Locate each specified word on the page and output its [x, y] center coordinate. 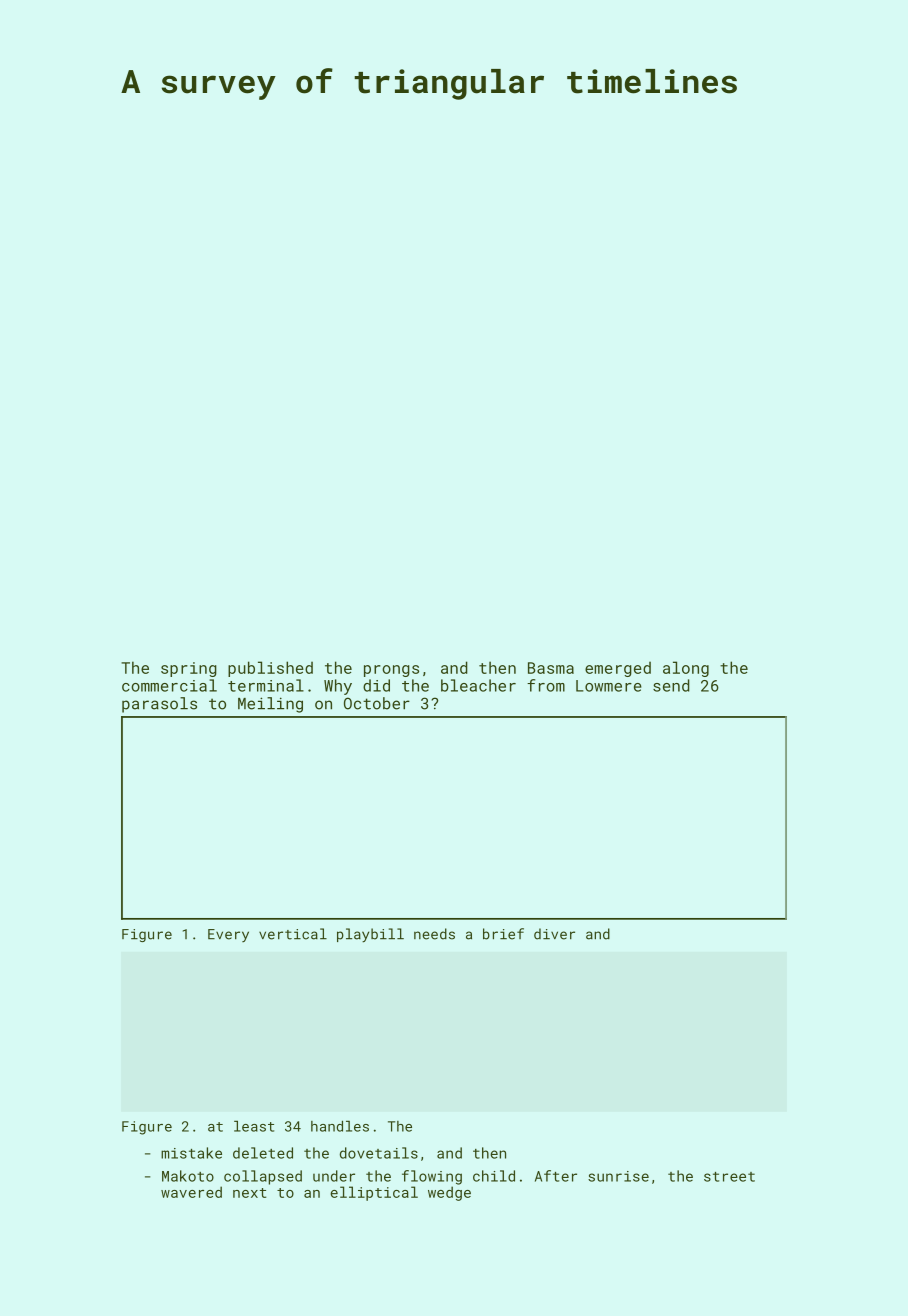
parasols [159, 705]
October [377, 703]
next [249, 1193]
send [671, 685]
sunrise [618, 1176]
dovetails [379, 1153]
